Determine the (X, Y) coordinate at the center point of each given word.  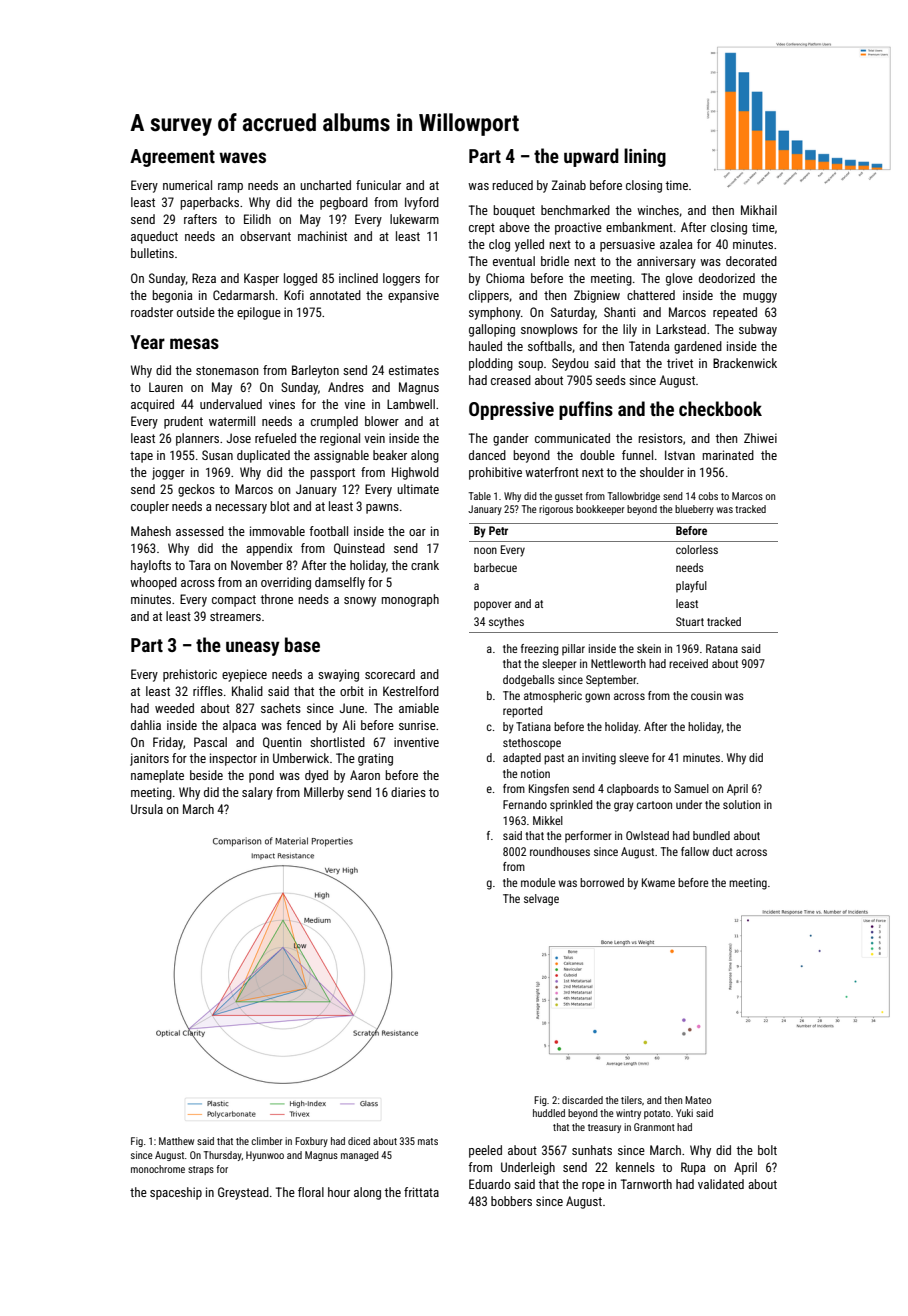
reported (522, 712)
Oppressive (511, 411)
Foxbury (311, 1142)
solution (741, 804)
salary (257, 793)
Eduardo (490, 1184)
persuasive (627, 245)
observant (265, 236)
